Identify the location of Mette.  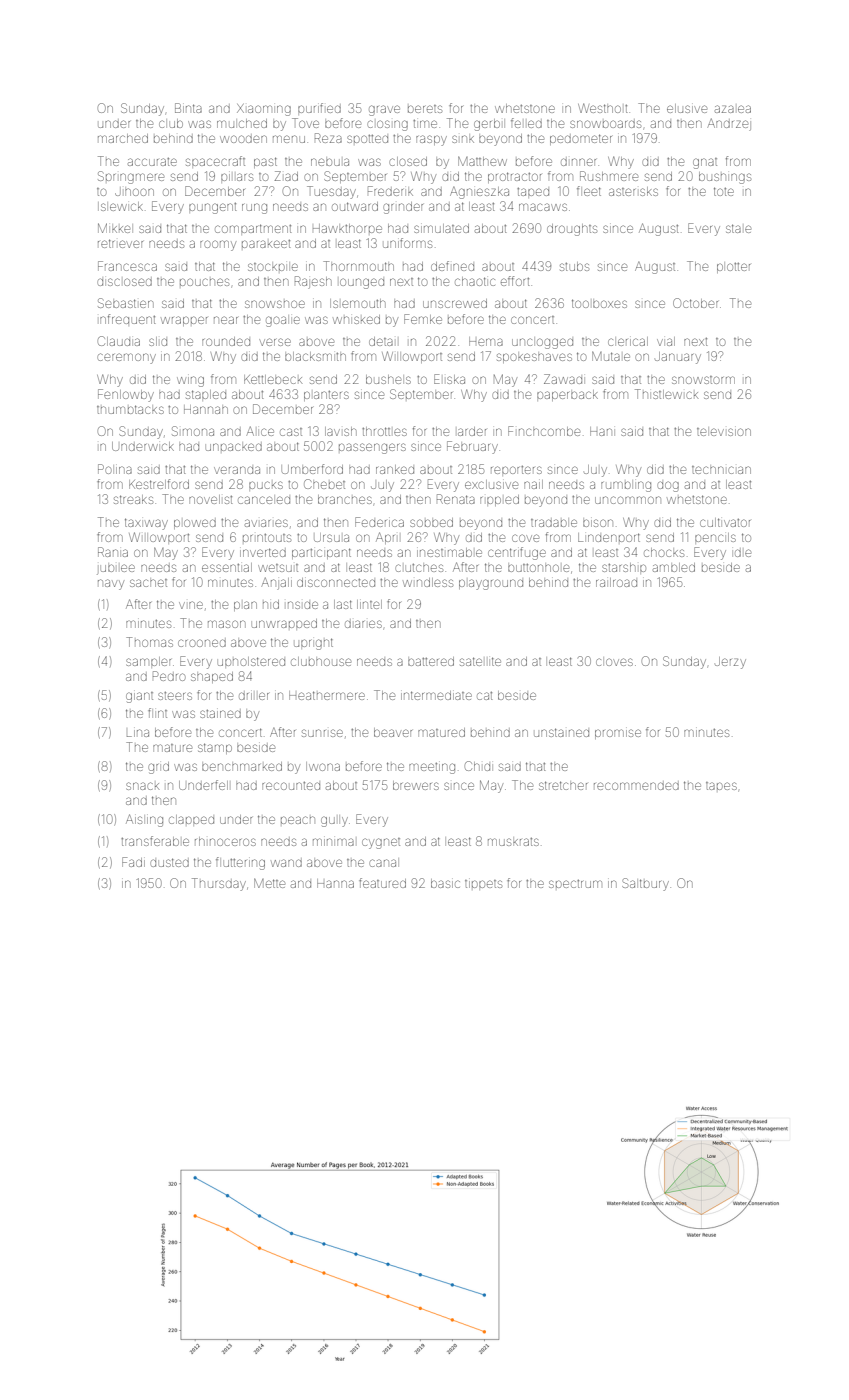
(269, 883).
